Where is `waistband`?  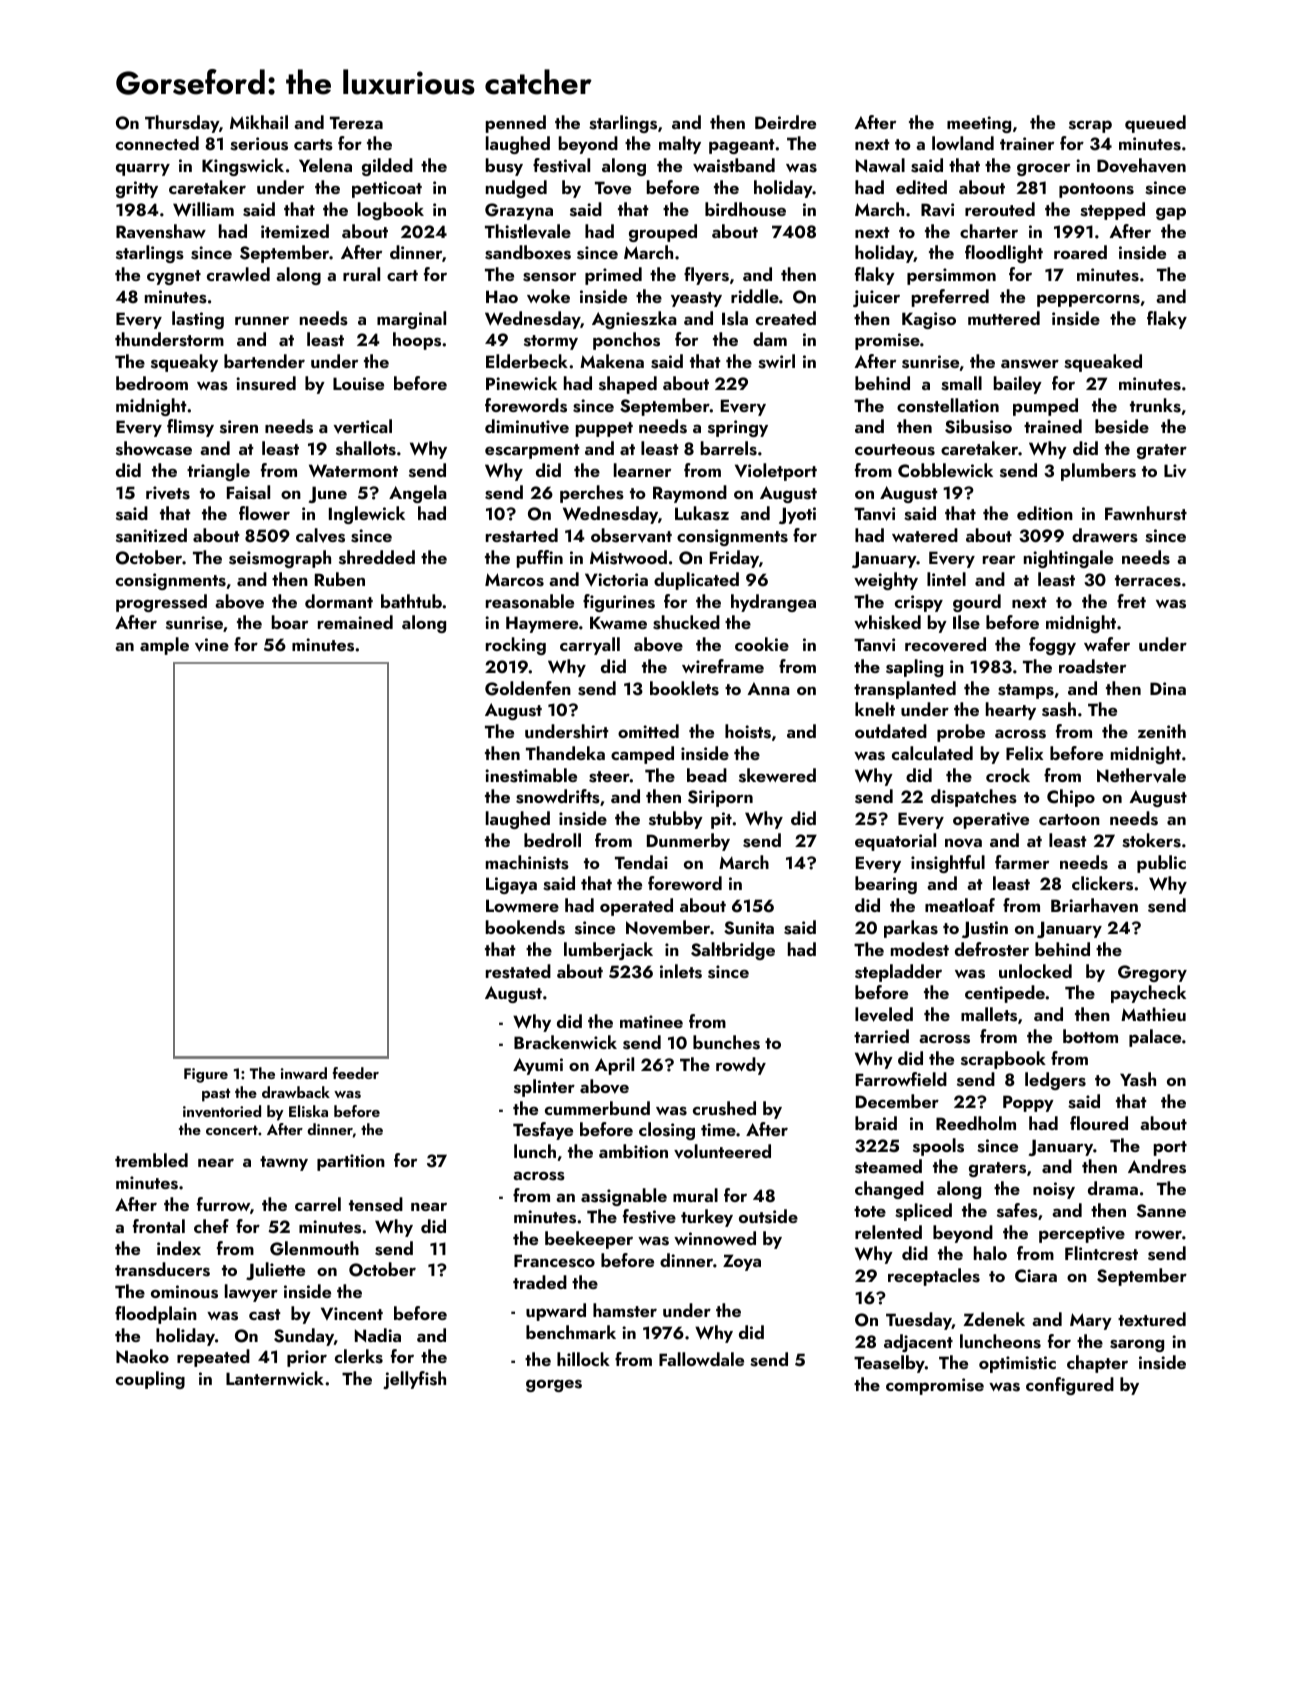 waistband is located at coordinates (734, 165).
